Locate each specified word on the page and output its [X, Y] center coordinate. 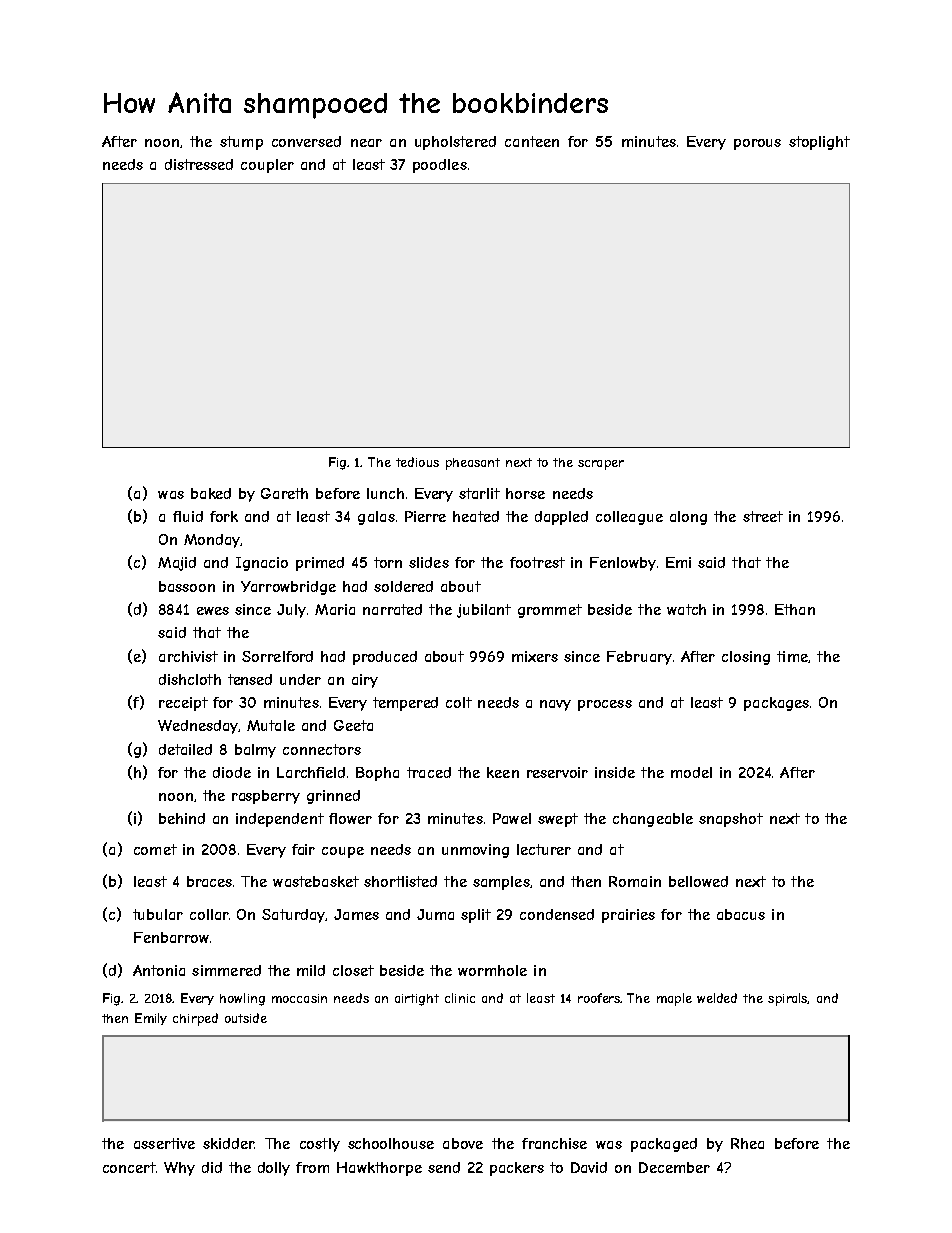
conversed [306, 141]
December [674, 1167]
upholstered [455, 143]
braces [209, 881]
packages [776, 704]
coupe [343, 852]
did [212, 1167]
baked [211, 493]
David [589, 1167]
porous [757, 144]
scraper [601, 465]
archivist [188, 656]
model [691, 772]
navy [555, 705]
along [688, 518]
